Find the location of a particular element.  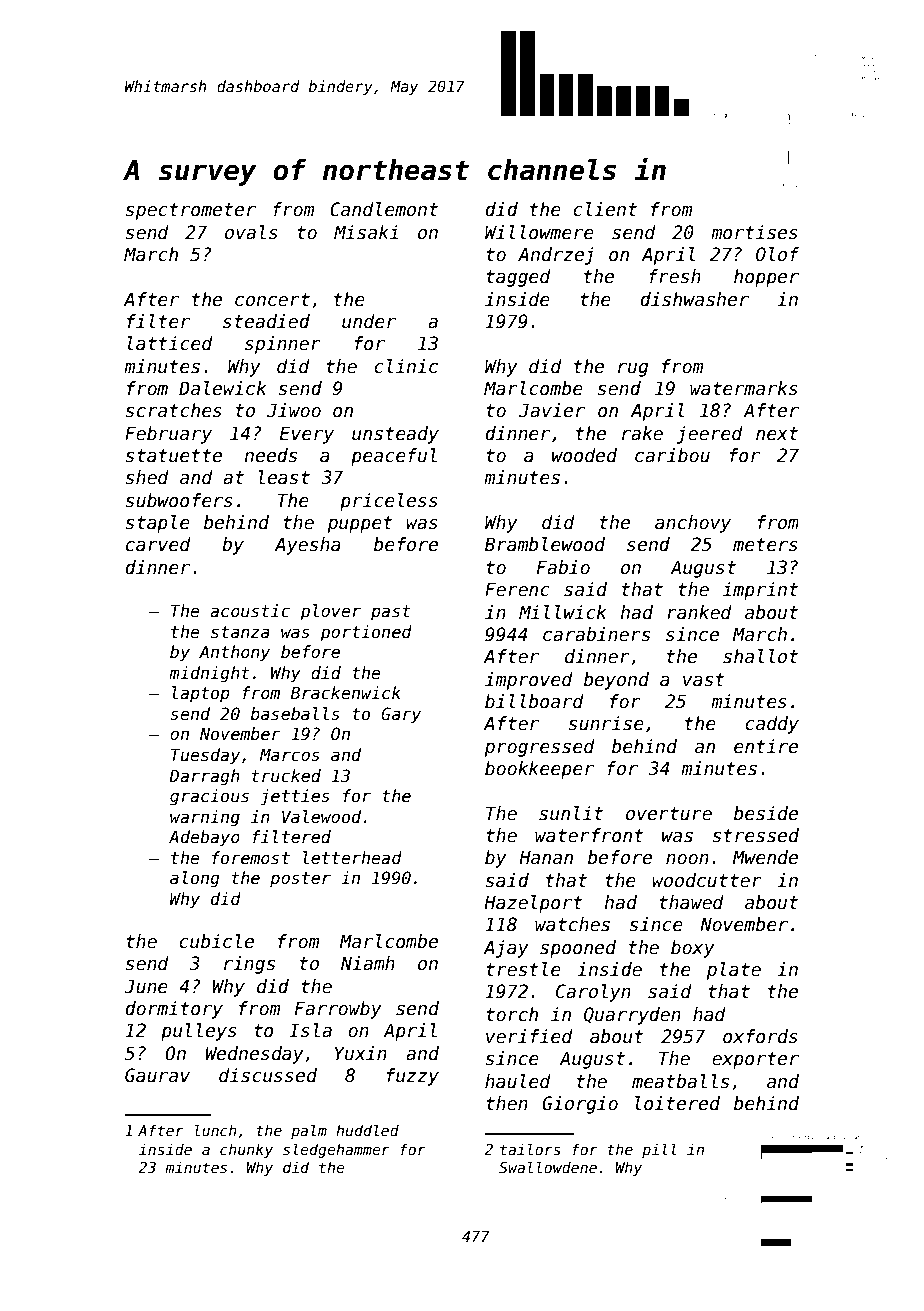

stanza is located at coordinates (240, 632).
